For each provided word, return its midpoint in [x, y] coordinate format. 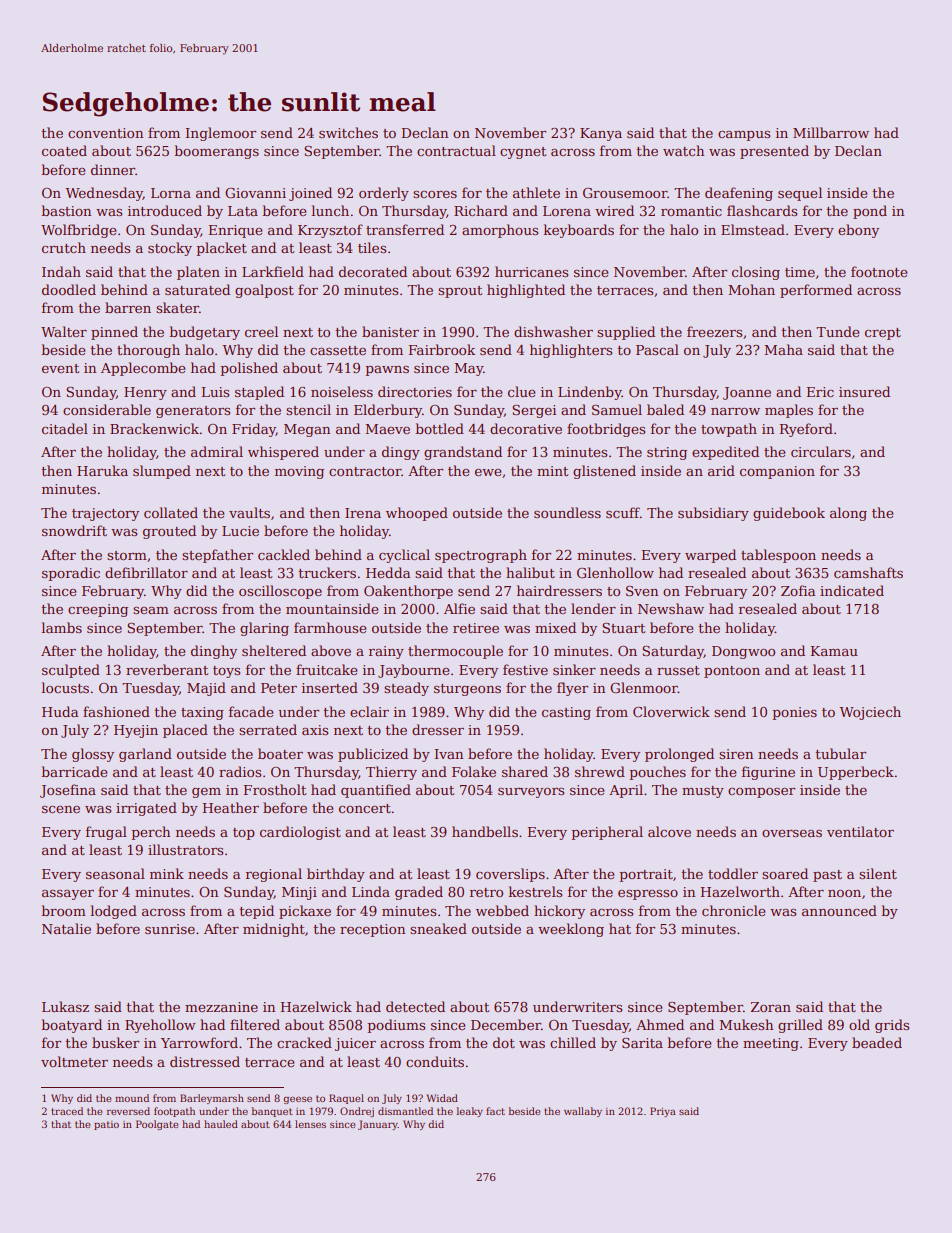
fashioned [116, 711]
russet [678, 670]
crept [883, 334]
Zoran [771, 1007]
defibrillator [146, 572]
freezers [714, 331]
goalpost [264, 291]
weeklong [571, 930]
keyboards [579, 231]
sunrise [170, 929]
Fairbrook [441, 349]
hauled [221, 1124]
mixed [555, 627]
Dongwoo [743, 652]
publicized [373, 755]
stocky [170, 249]
